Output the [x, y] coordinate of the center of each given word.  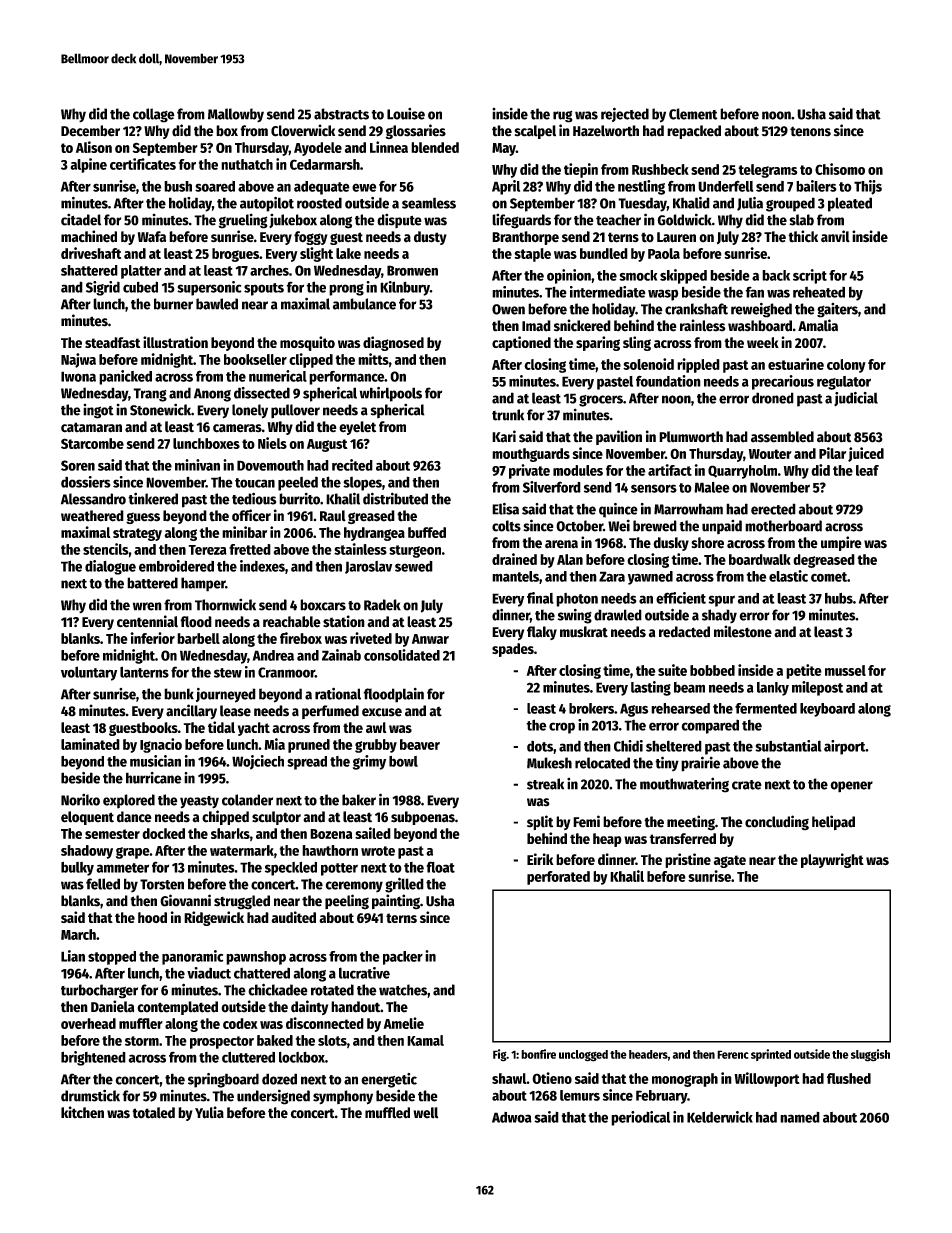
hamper [203, 584]
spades [513, 650]
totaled [153, 1113]
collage [154, 115]
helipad [833, 822]
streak [545, 784]
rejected [625, 114]
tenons [810, 131]
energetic [389, 1080]
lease [235, 711]
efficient [681, 598]
